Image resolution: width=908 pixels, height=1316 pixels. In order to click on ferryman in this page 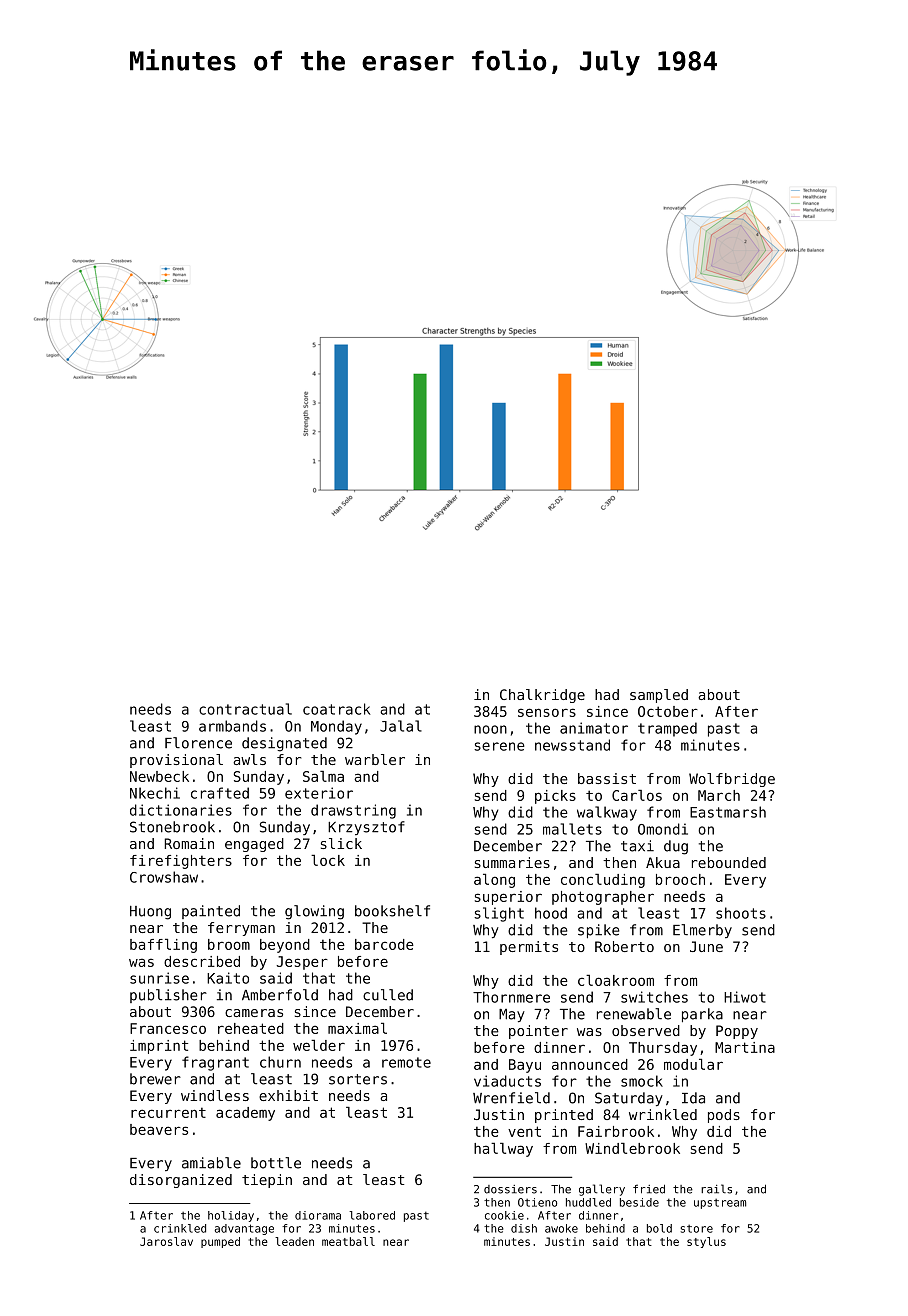, I will do `click(241, 929)`.
